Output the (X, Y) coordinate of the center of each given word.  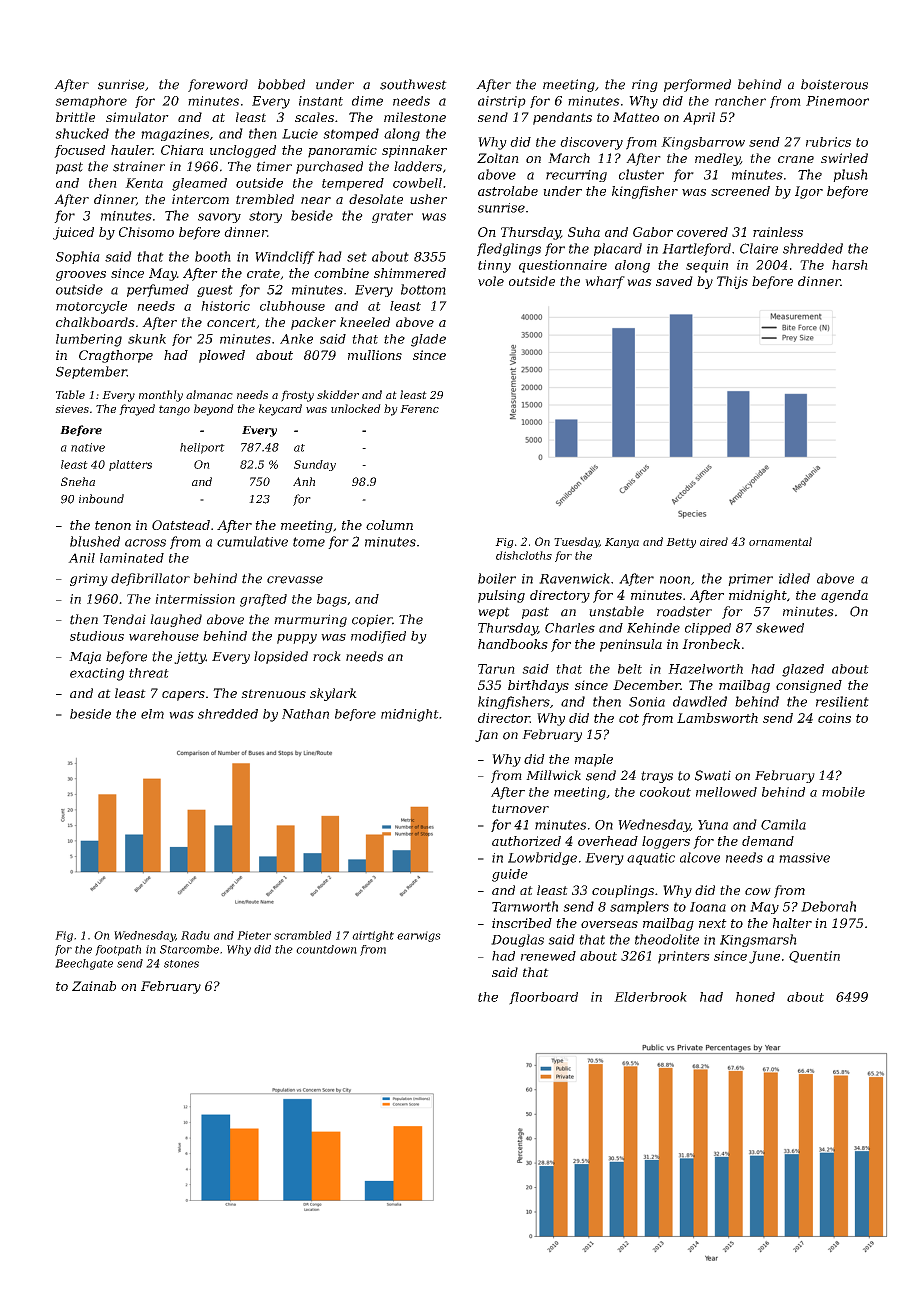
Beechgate (84, 964)
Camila (783, 824)
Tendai (124, 619)
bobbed (281, 84)
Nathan (305, 714)
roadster (684, 611)
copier (372, 620)
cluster (641, 174)
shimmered (410, 273)
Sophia (78, 257)
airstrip (502, 102)
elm (152, 714)
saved (674, 281)
